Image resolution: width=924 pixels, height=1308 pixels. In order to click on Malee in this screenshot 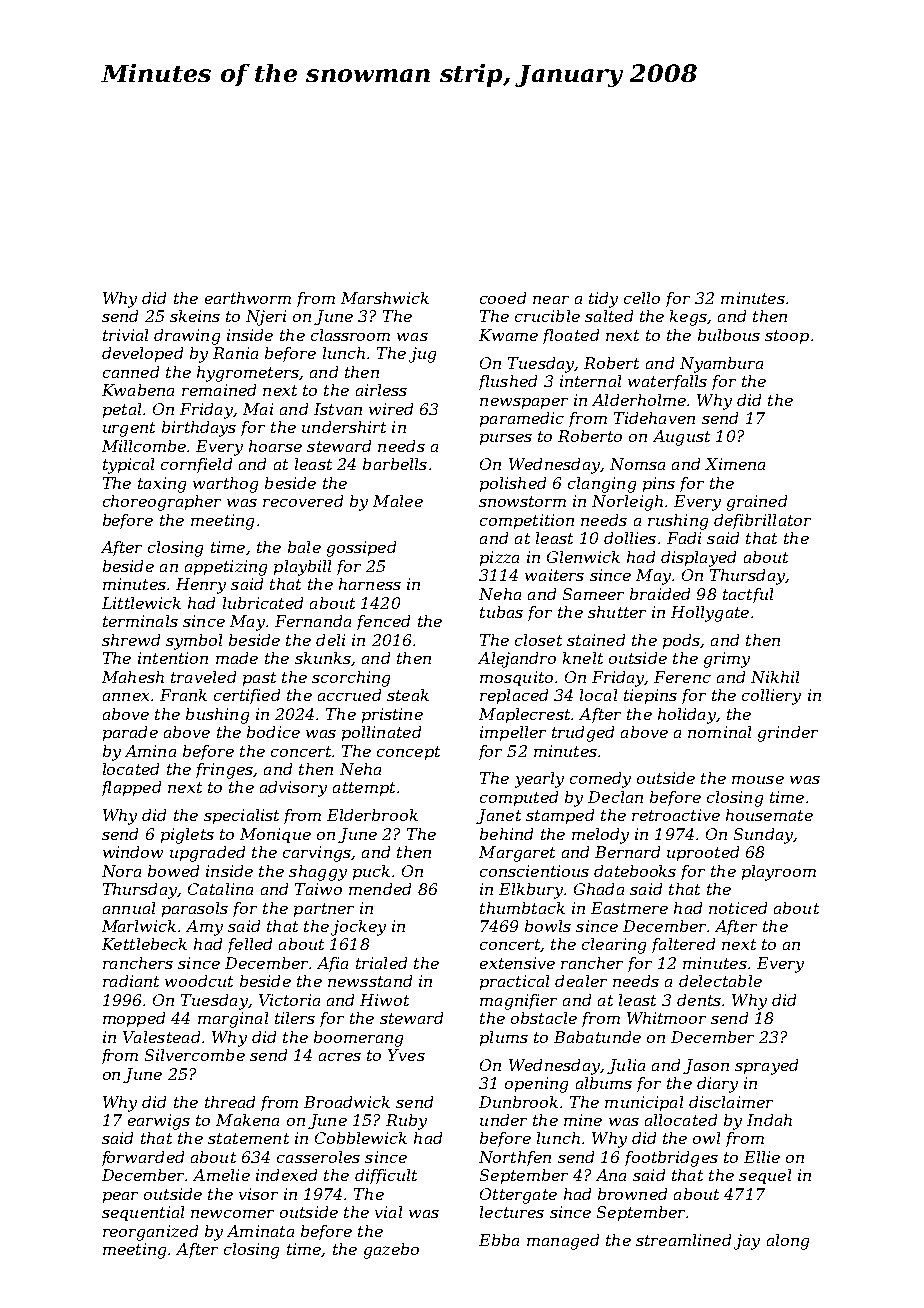, I will do `click(398, 501)`.
